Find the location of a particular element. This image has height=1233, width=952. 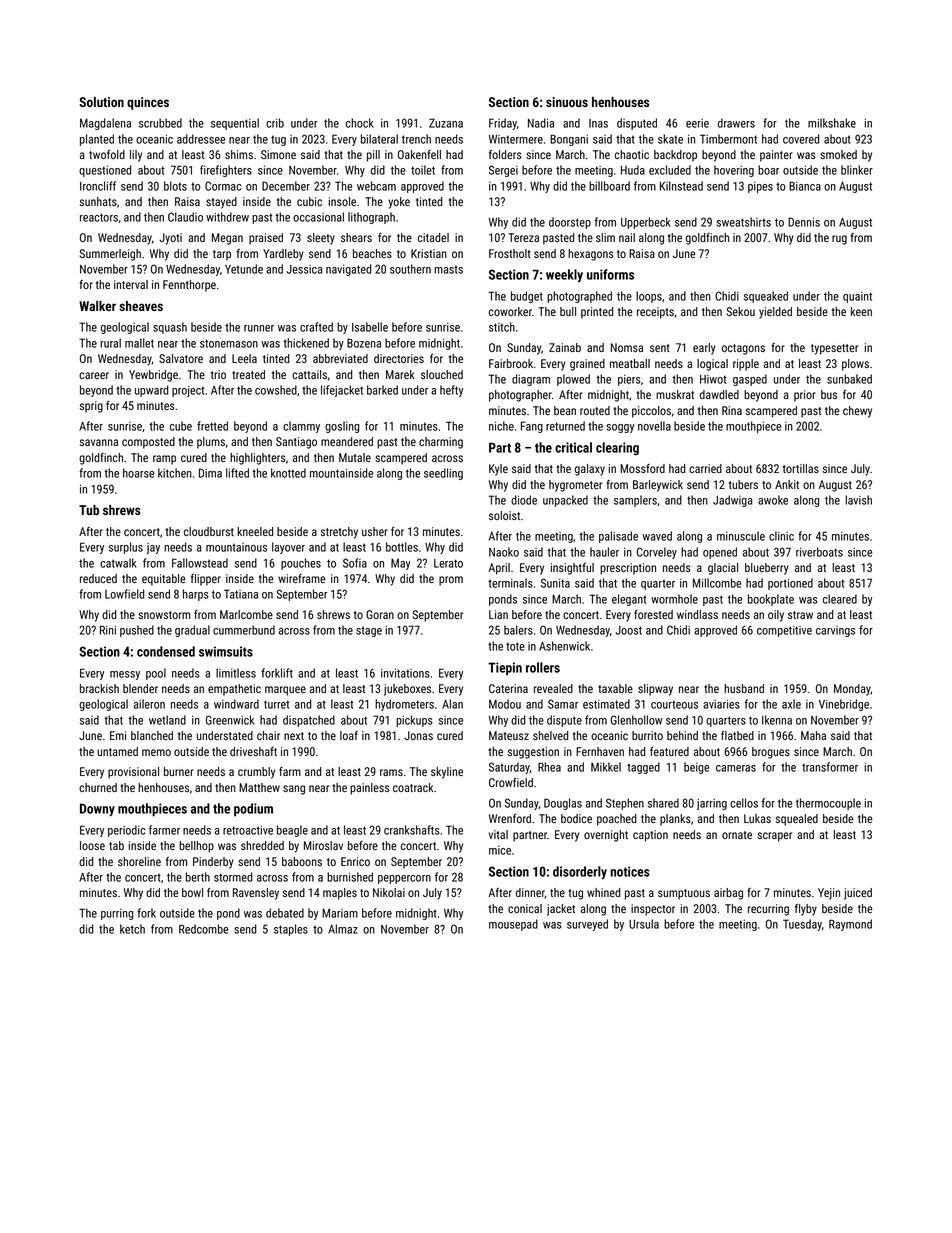

Solution is located at coordinates (101, 102).
